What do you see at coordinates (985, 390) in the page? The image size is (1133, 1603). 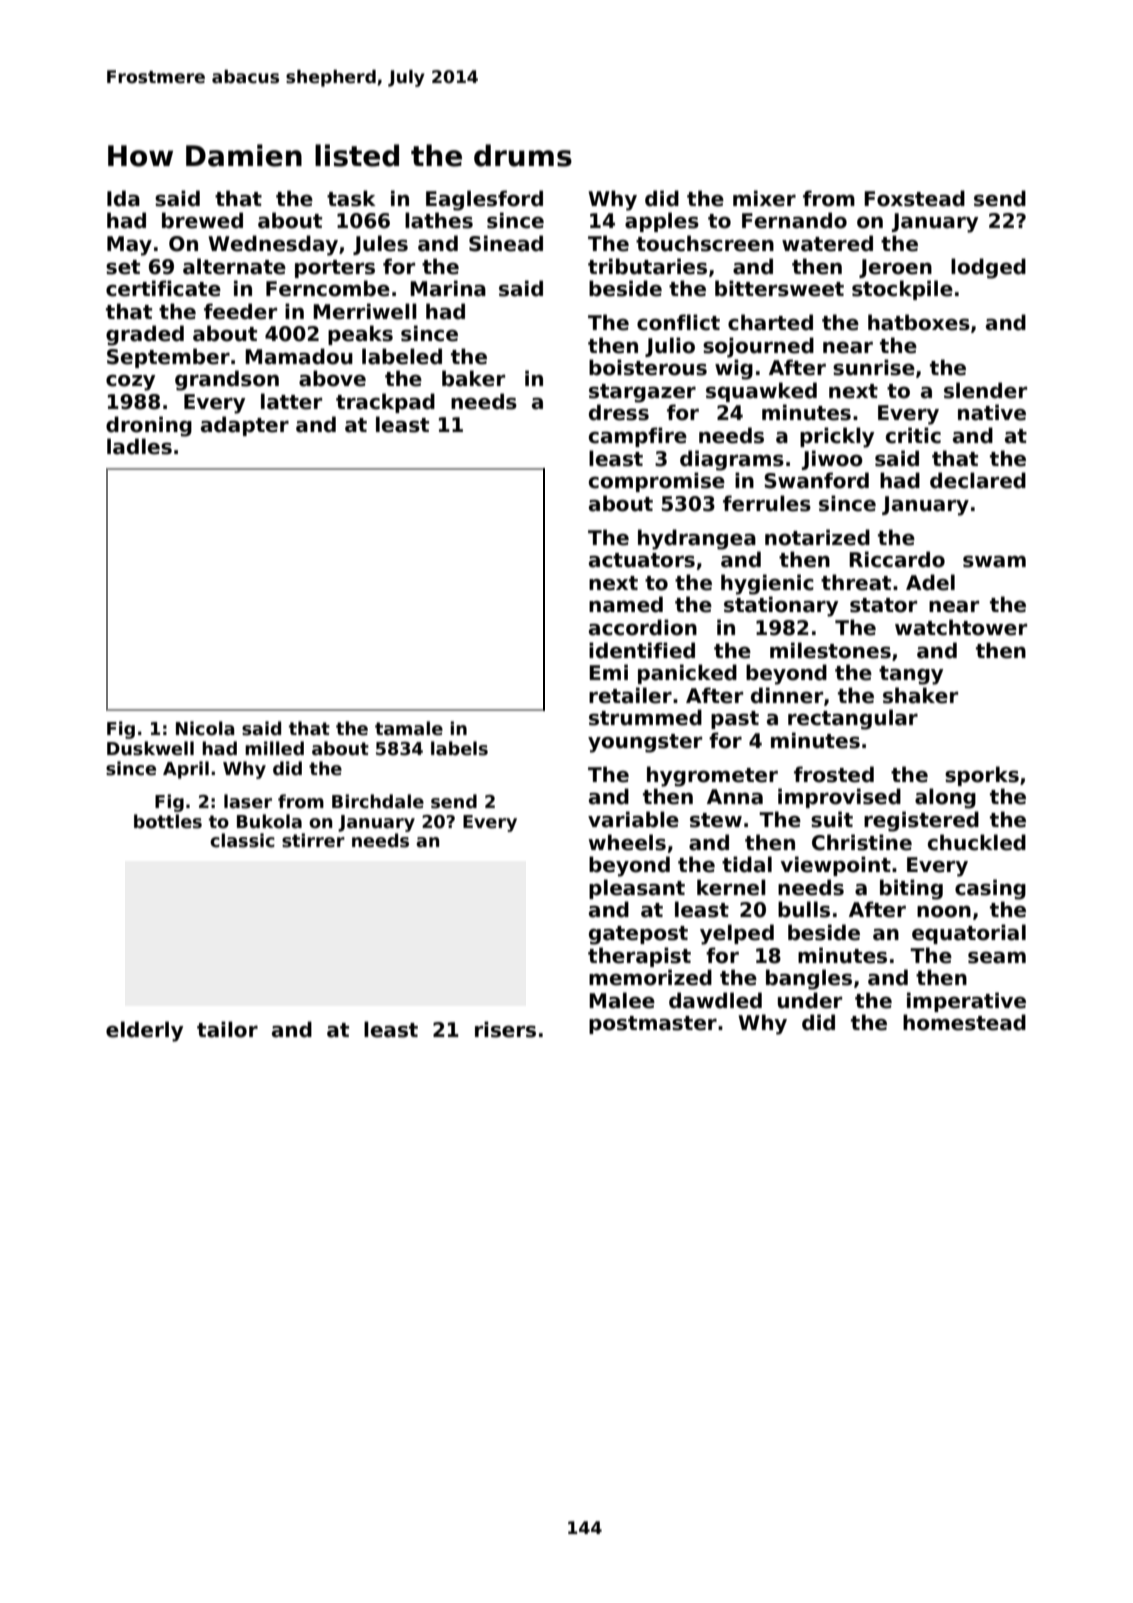 I see `slender` at bounding box center [985, 390].
